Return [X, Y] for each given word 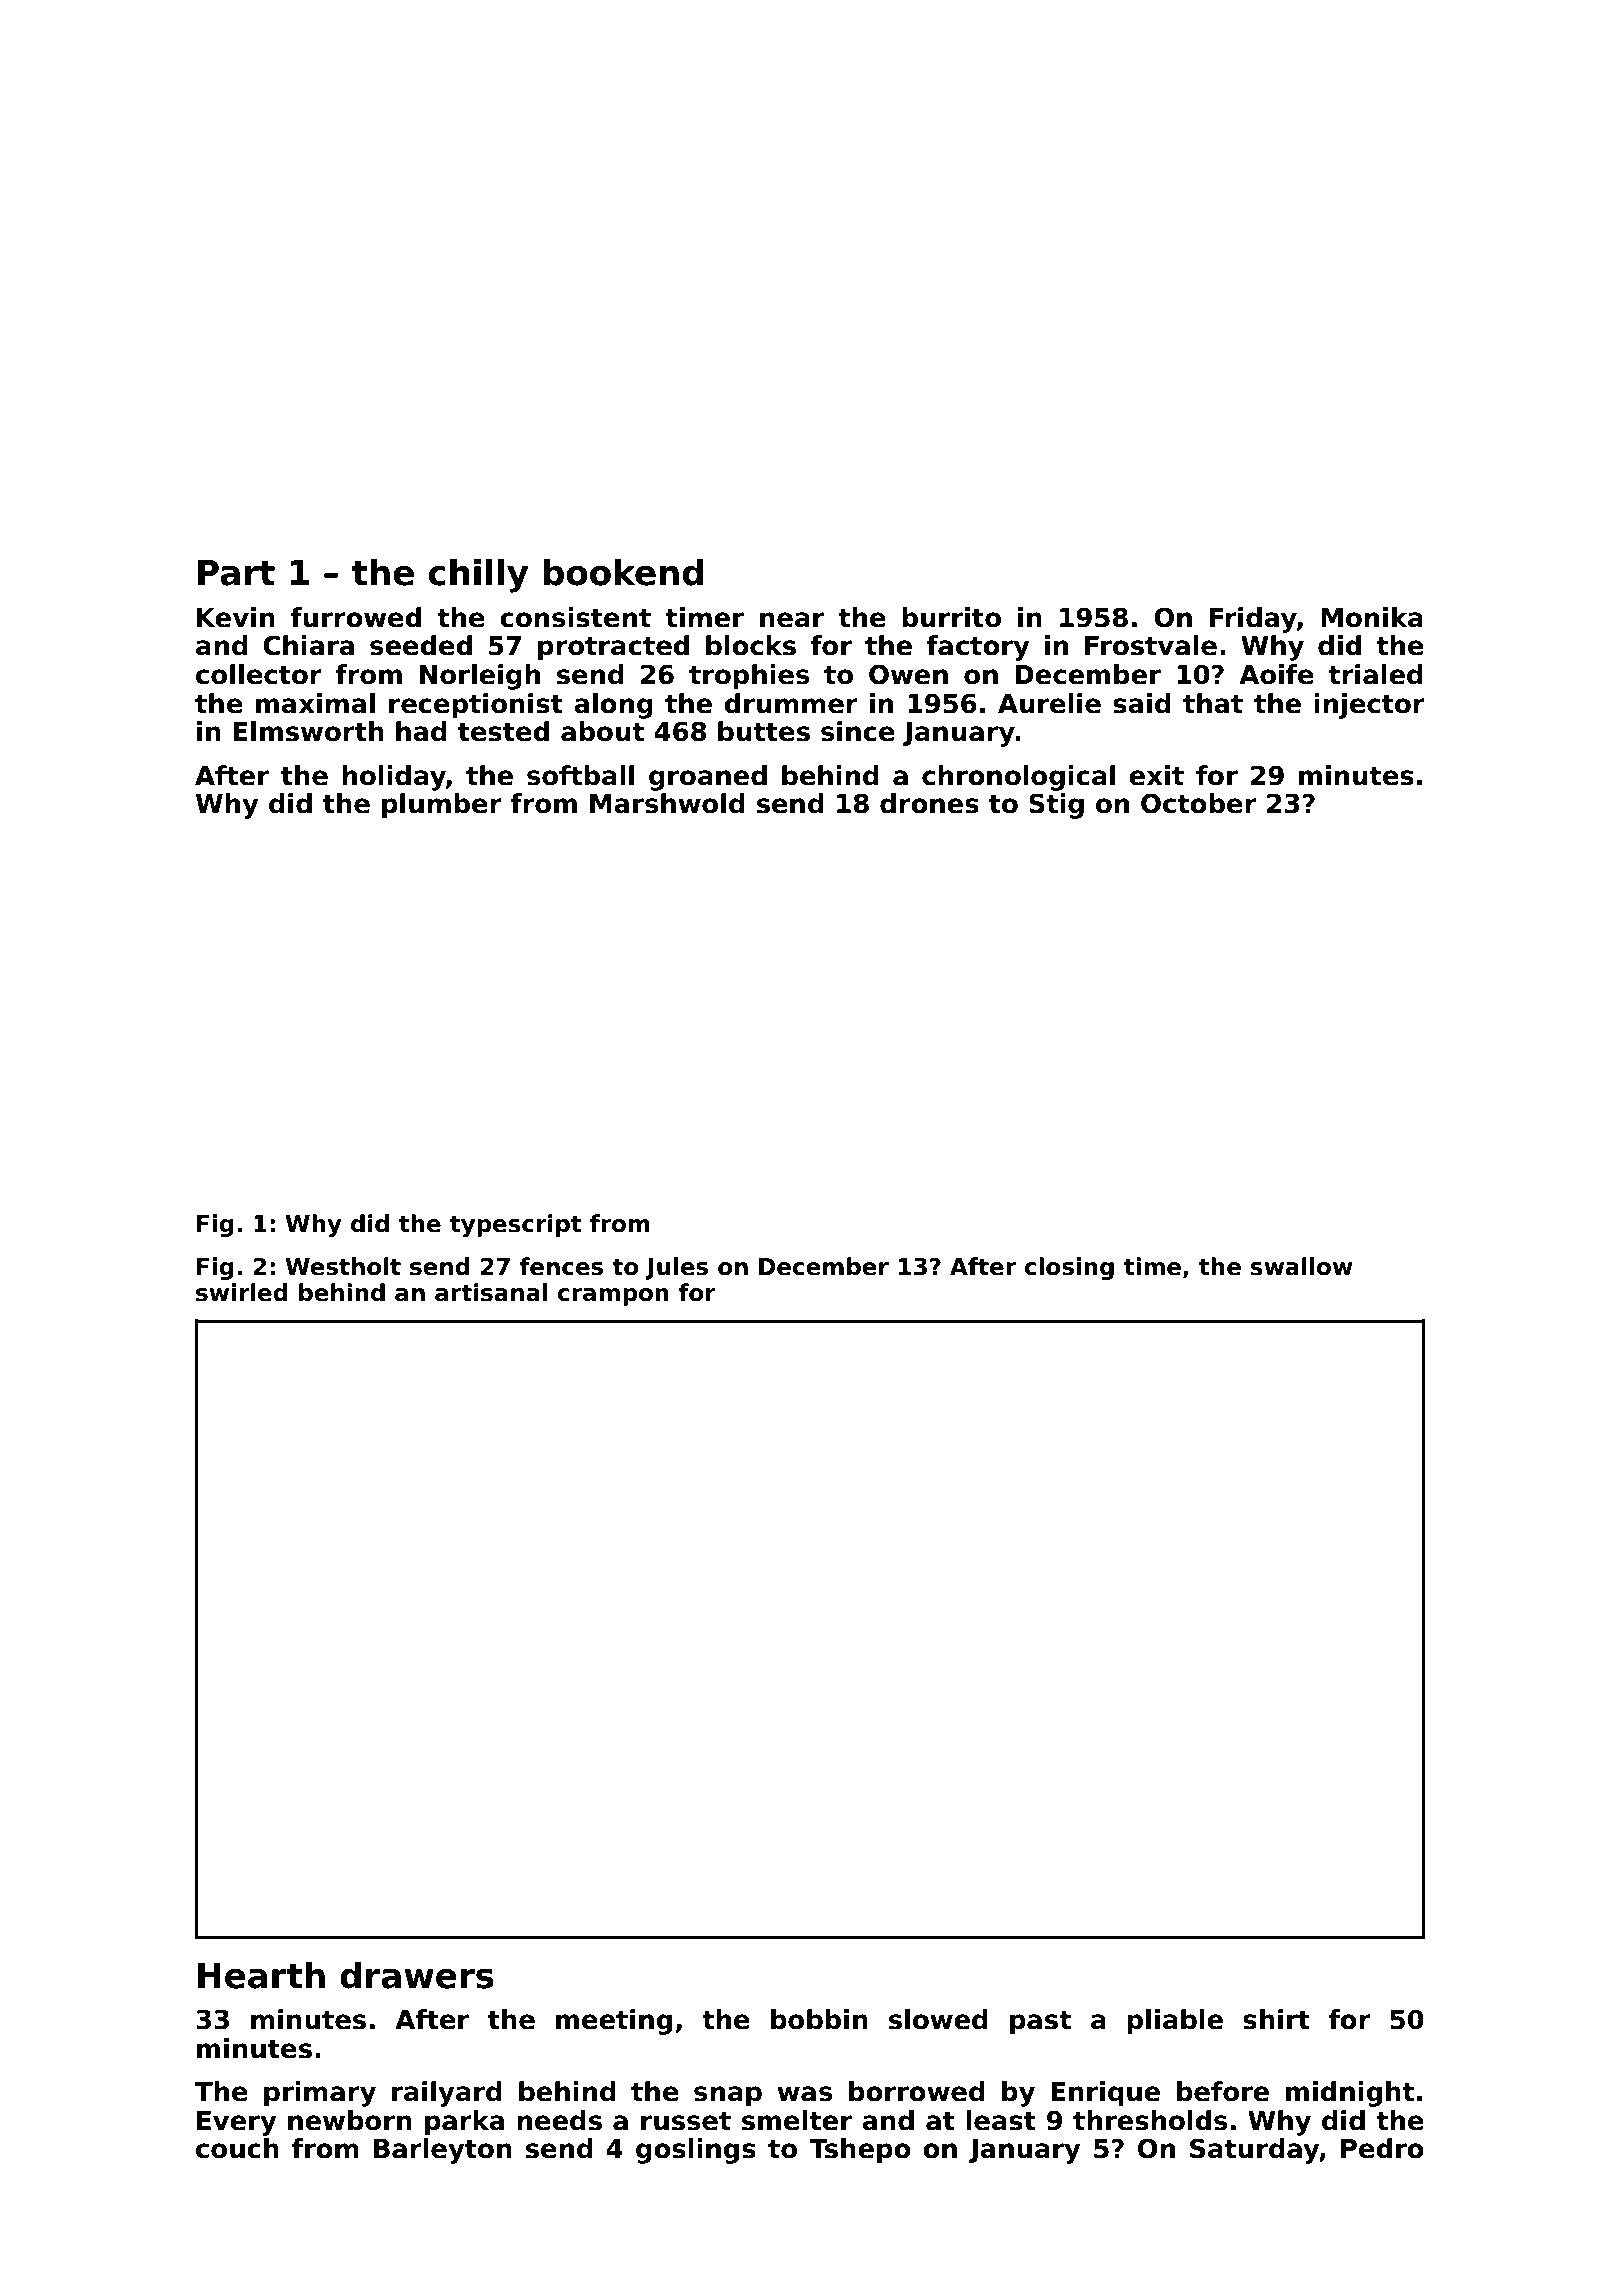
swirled [242, 1292]
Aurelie [1049, 703]
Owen [908, 674]
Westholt [343, 1266]
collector [259, 674]
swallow [1302, 1266]
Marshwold [667, 803]
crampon [613, 1297]
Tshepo [860, 2151]
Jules [676, 1268]
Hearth [261, 1975]
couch [237, 2148]
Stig [1056, 806]
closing [1069, 1268]
